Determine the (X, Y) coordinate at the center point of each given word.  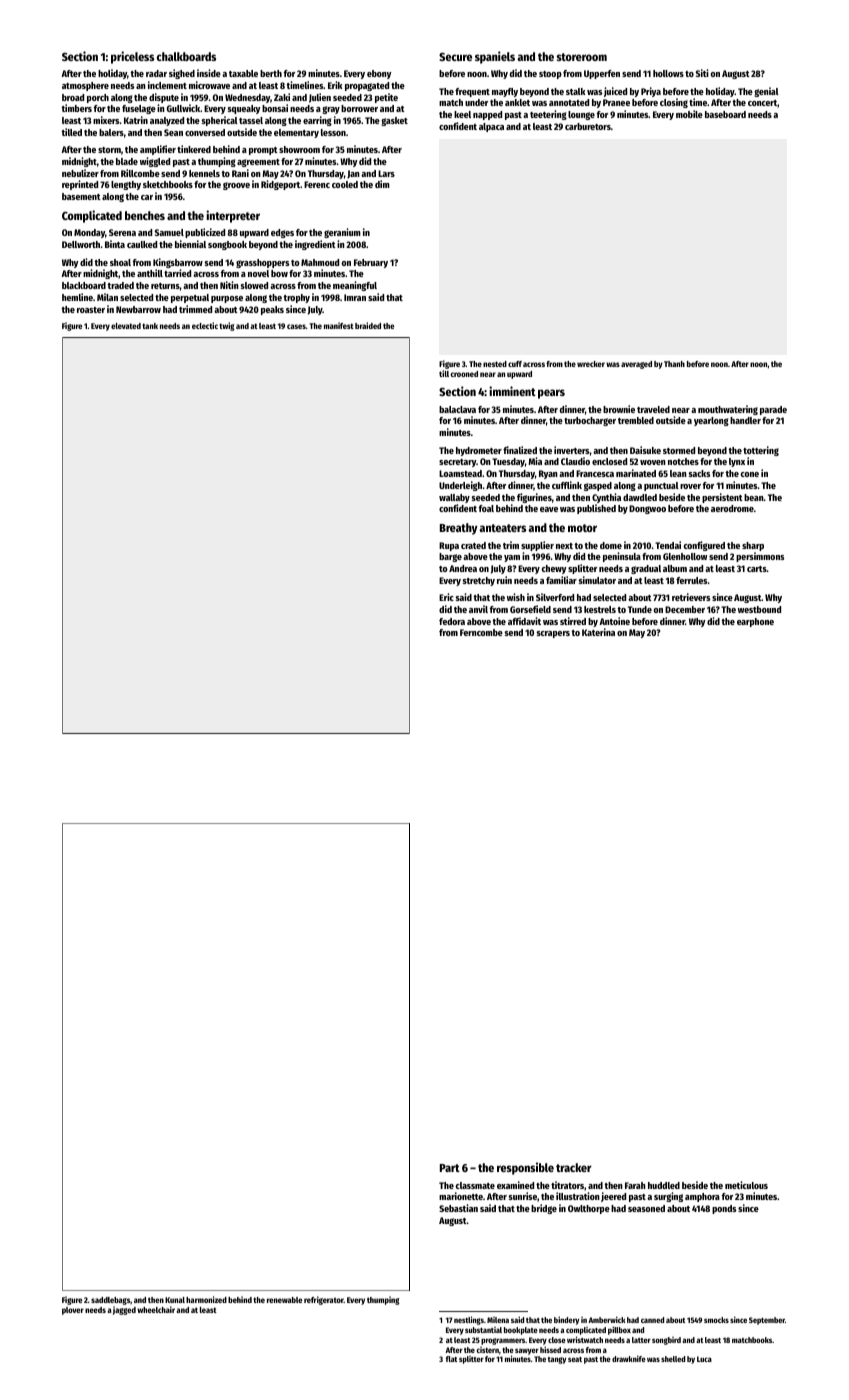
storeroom (582, 57)
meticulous (746, 1185)
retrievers (691, 597)
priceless (132, 57)
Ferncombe (481, 632)
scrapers (553, 634)
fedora (452, 621)
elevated (126, 326)
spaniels (495, 57)
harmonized (206, 1299)
